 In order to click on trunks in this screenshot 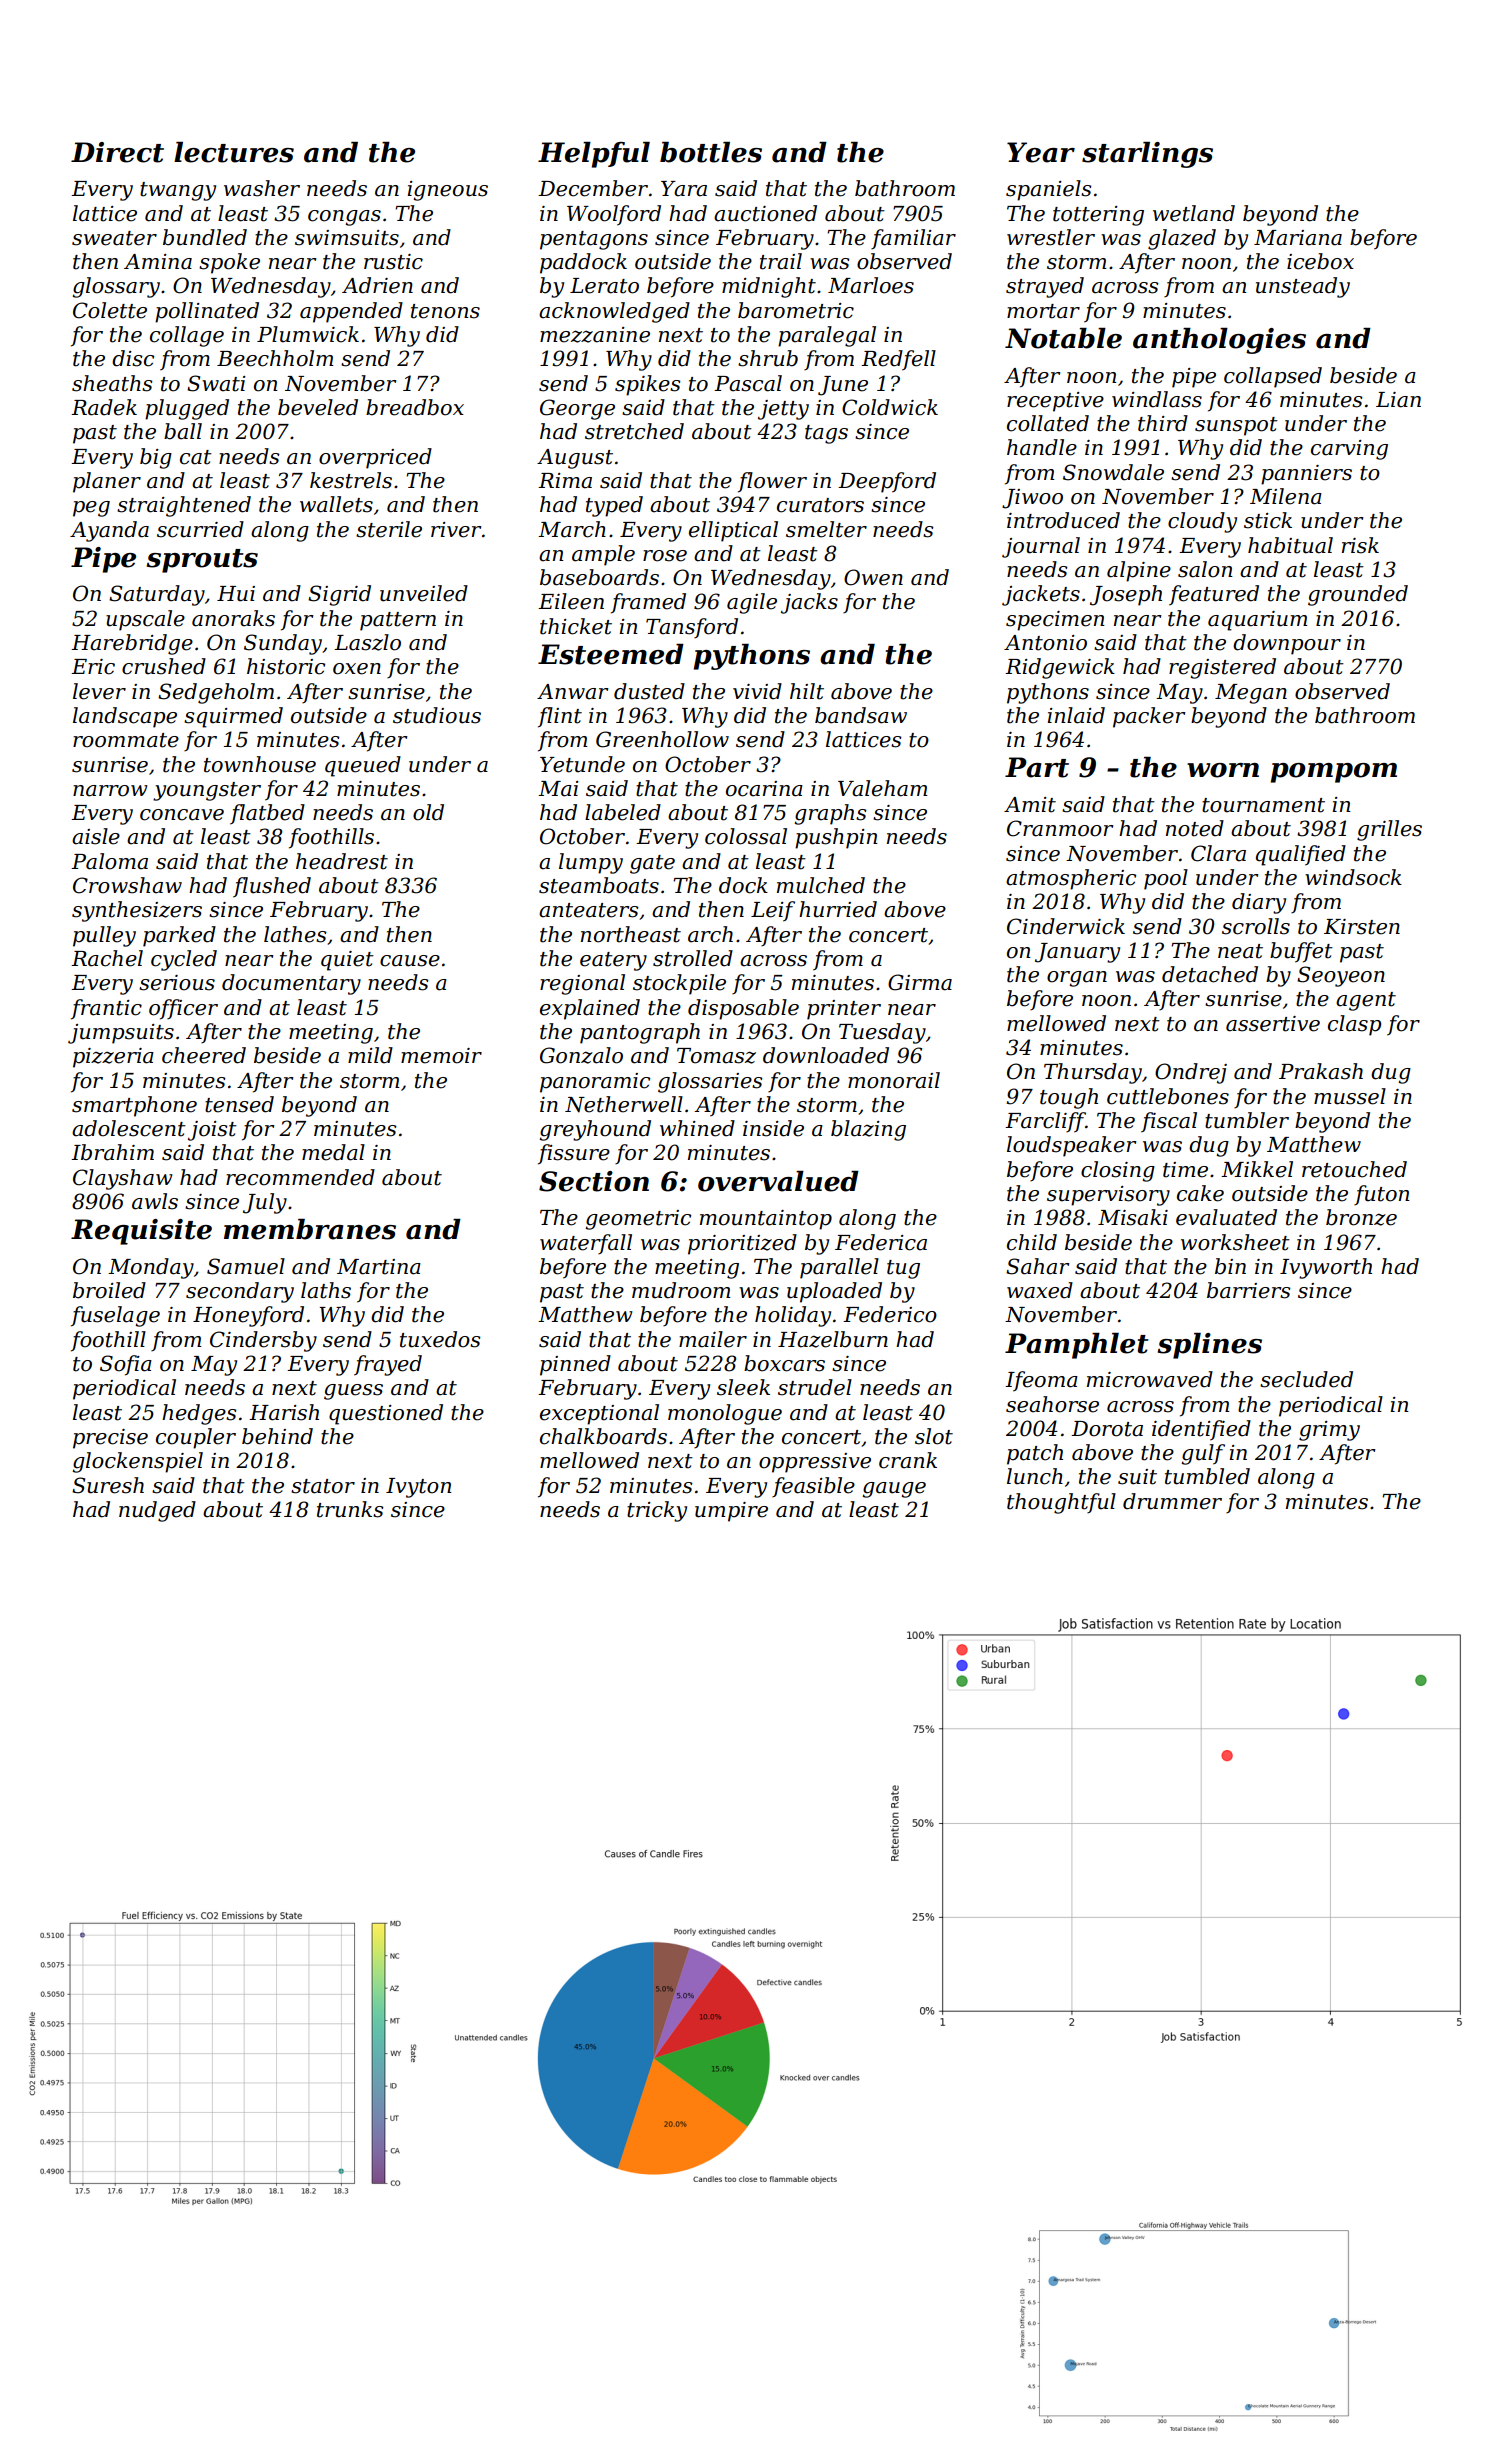, I will do `click(350, 1509)`.
